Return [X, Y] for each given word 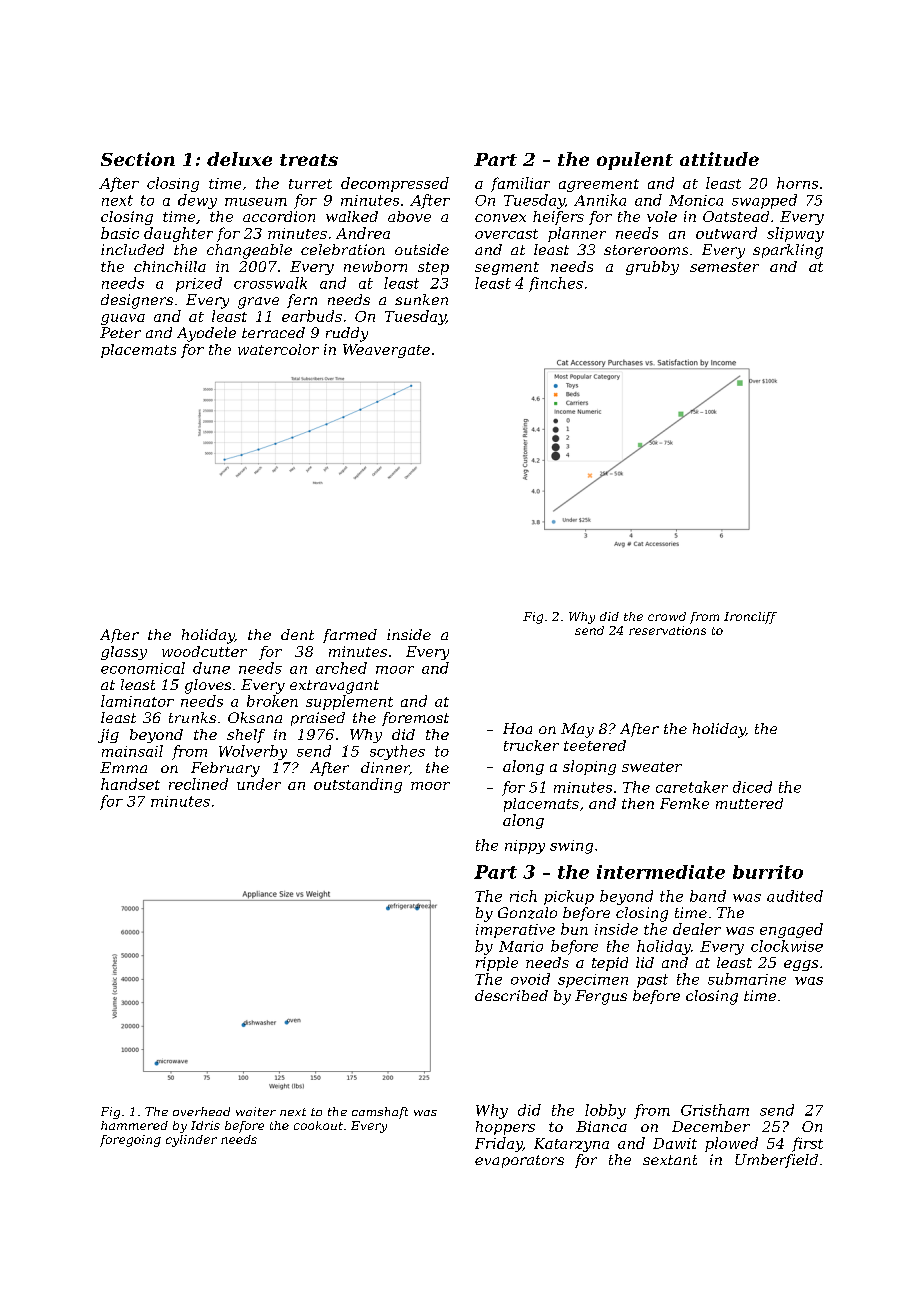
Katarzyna [571, 1145]
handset [130, 784]
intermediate [661, 872]
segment [507, 268]
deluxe [239, 159]
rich [523, 896]
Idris [205, 1125]
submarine [747, 979]
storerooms [646, 250]
